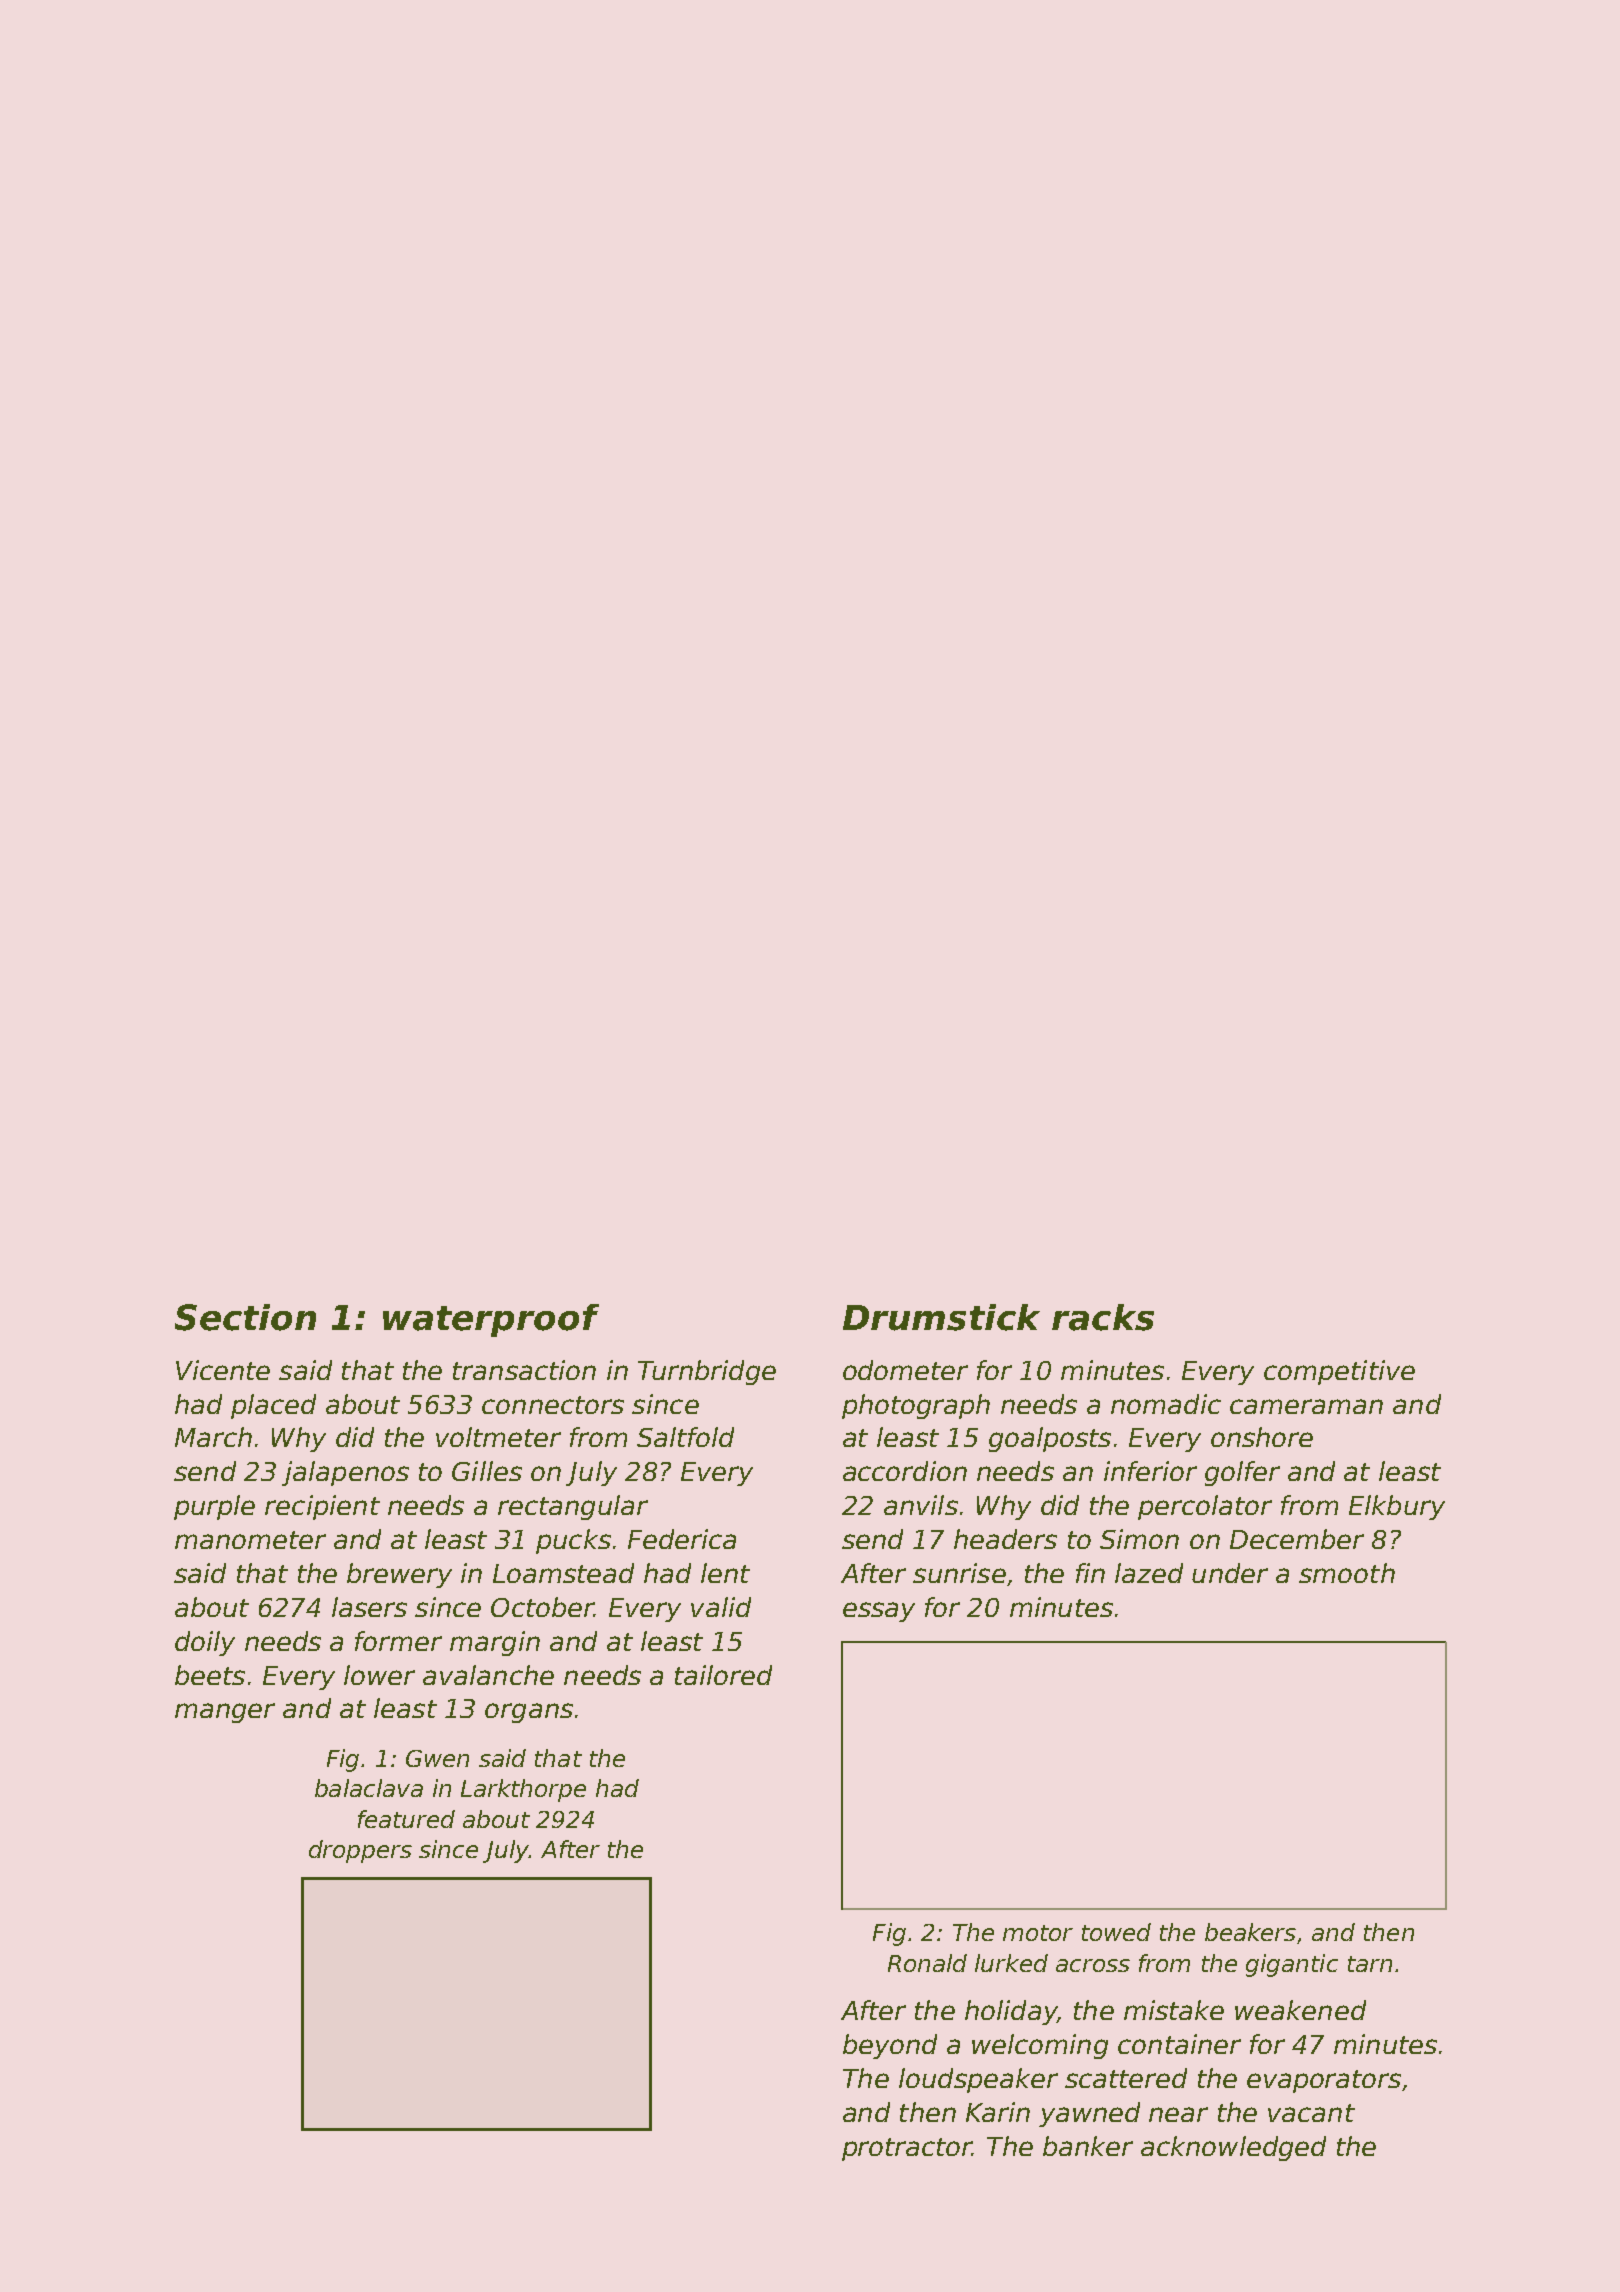 The height and width of the image is (2292, 1620). What do you see at coordinates (927, 1963) in the image?
I see `Ronald` at bounding box center [927, 1963].
